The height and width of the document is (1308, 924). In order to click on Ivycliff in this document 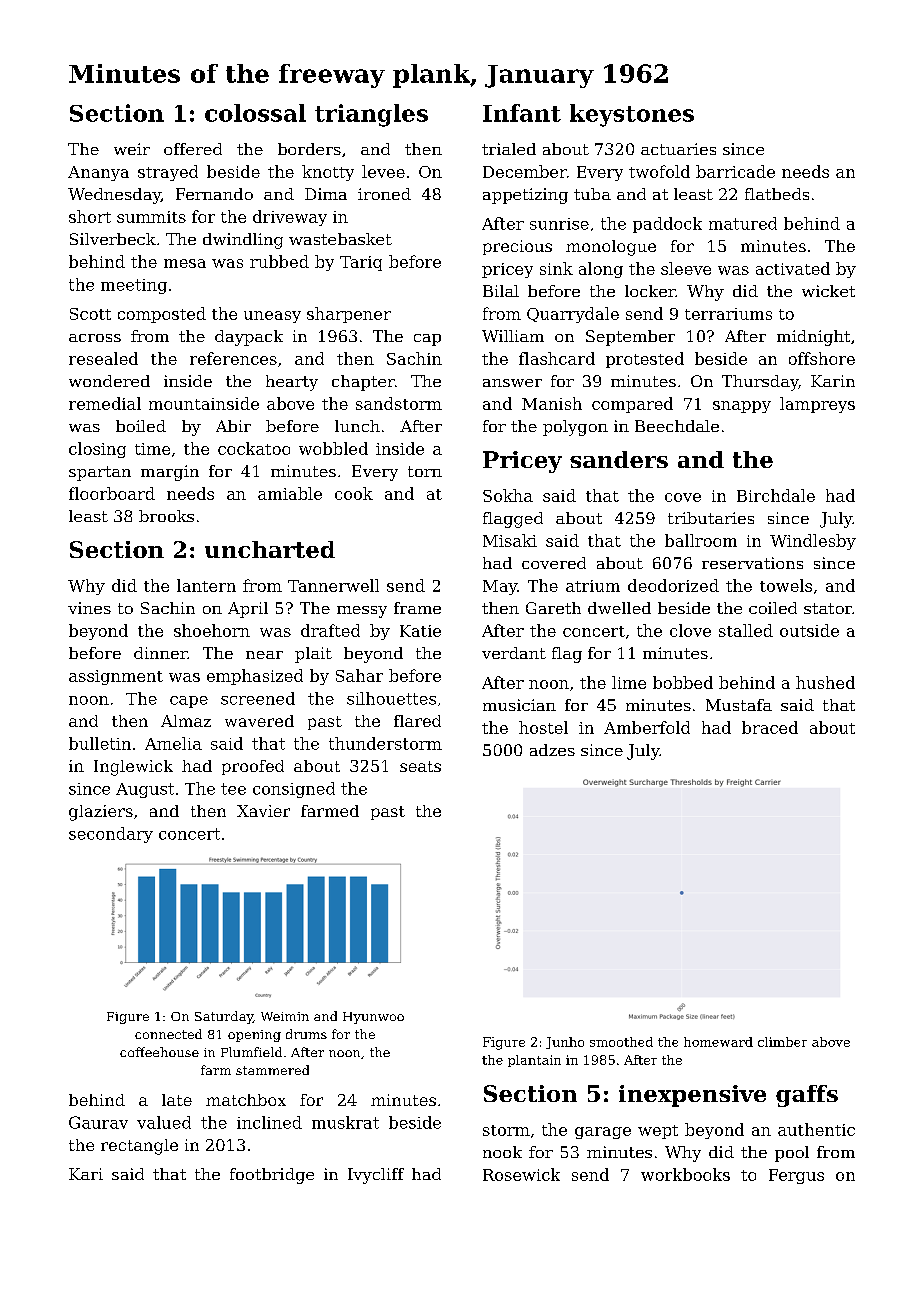, I will do `click(376, 1176)`.
